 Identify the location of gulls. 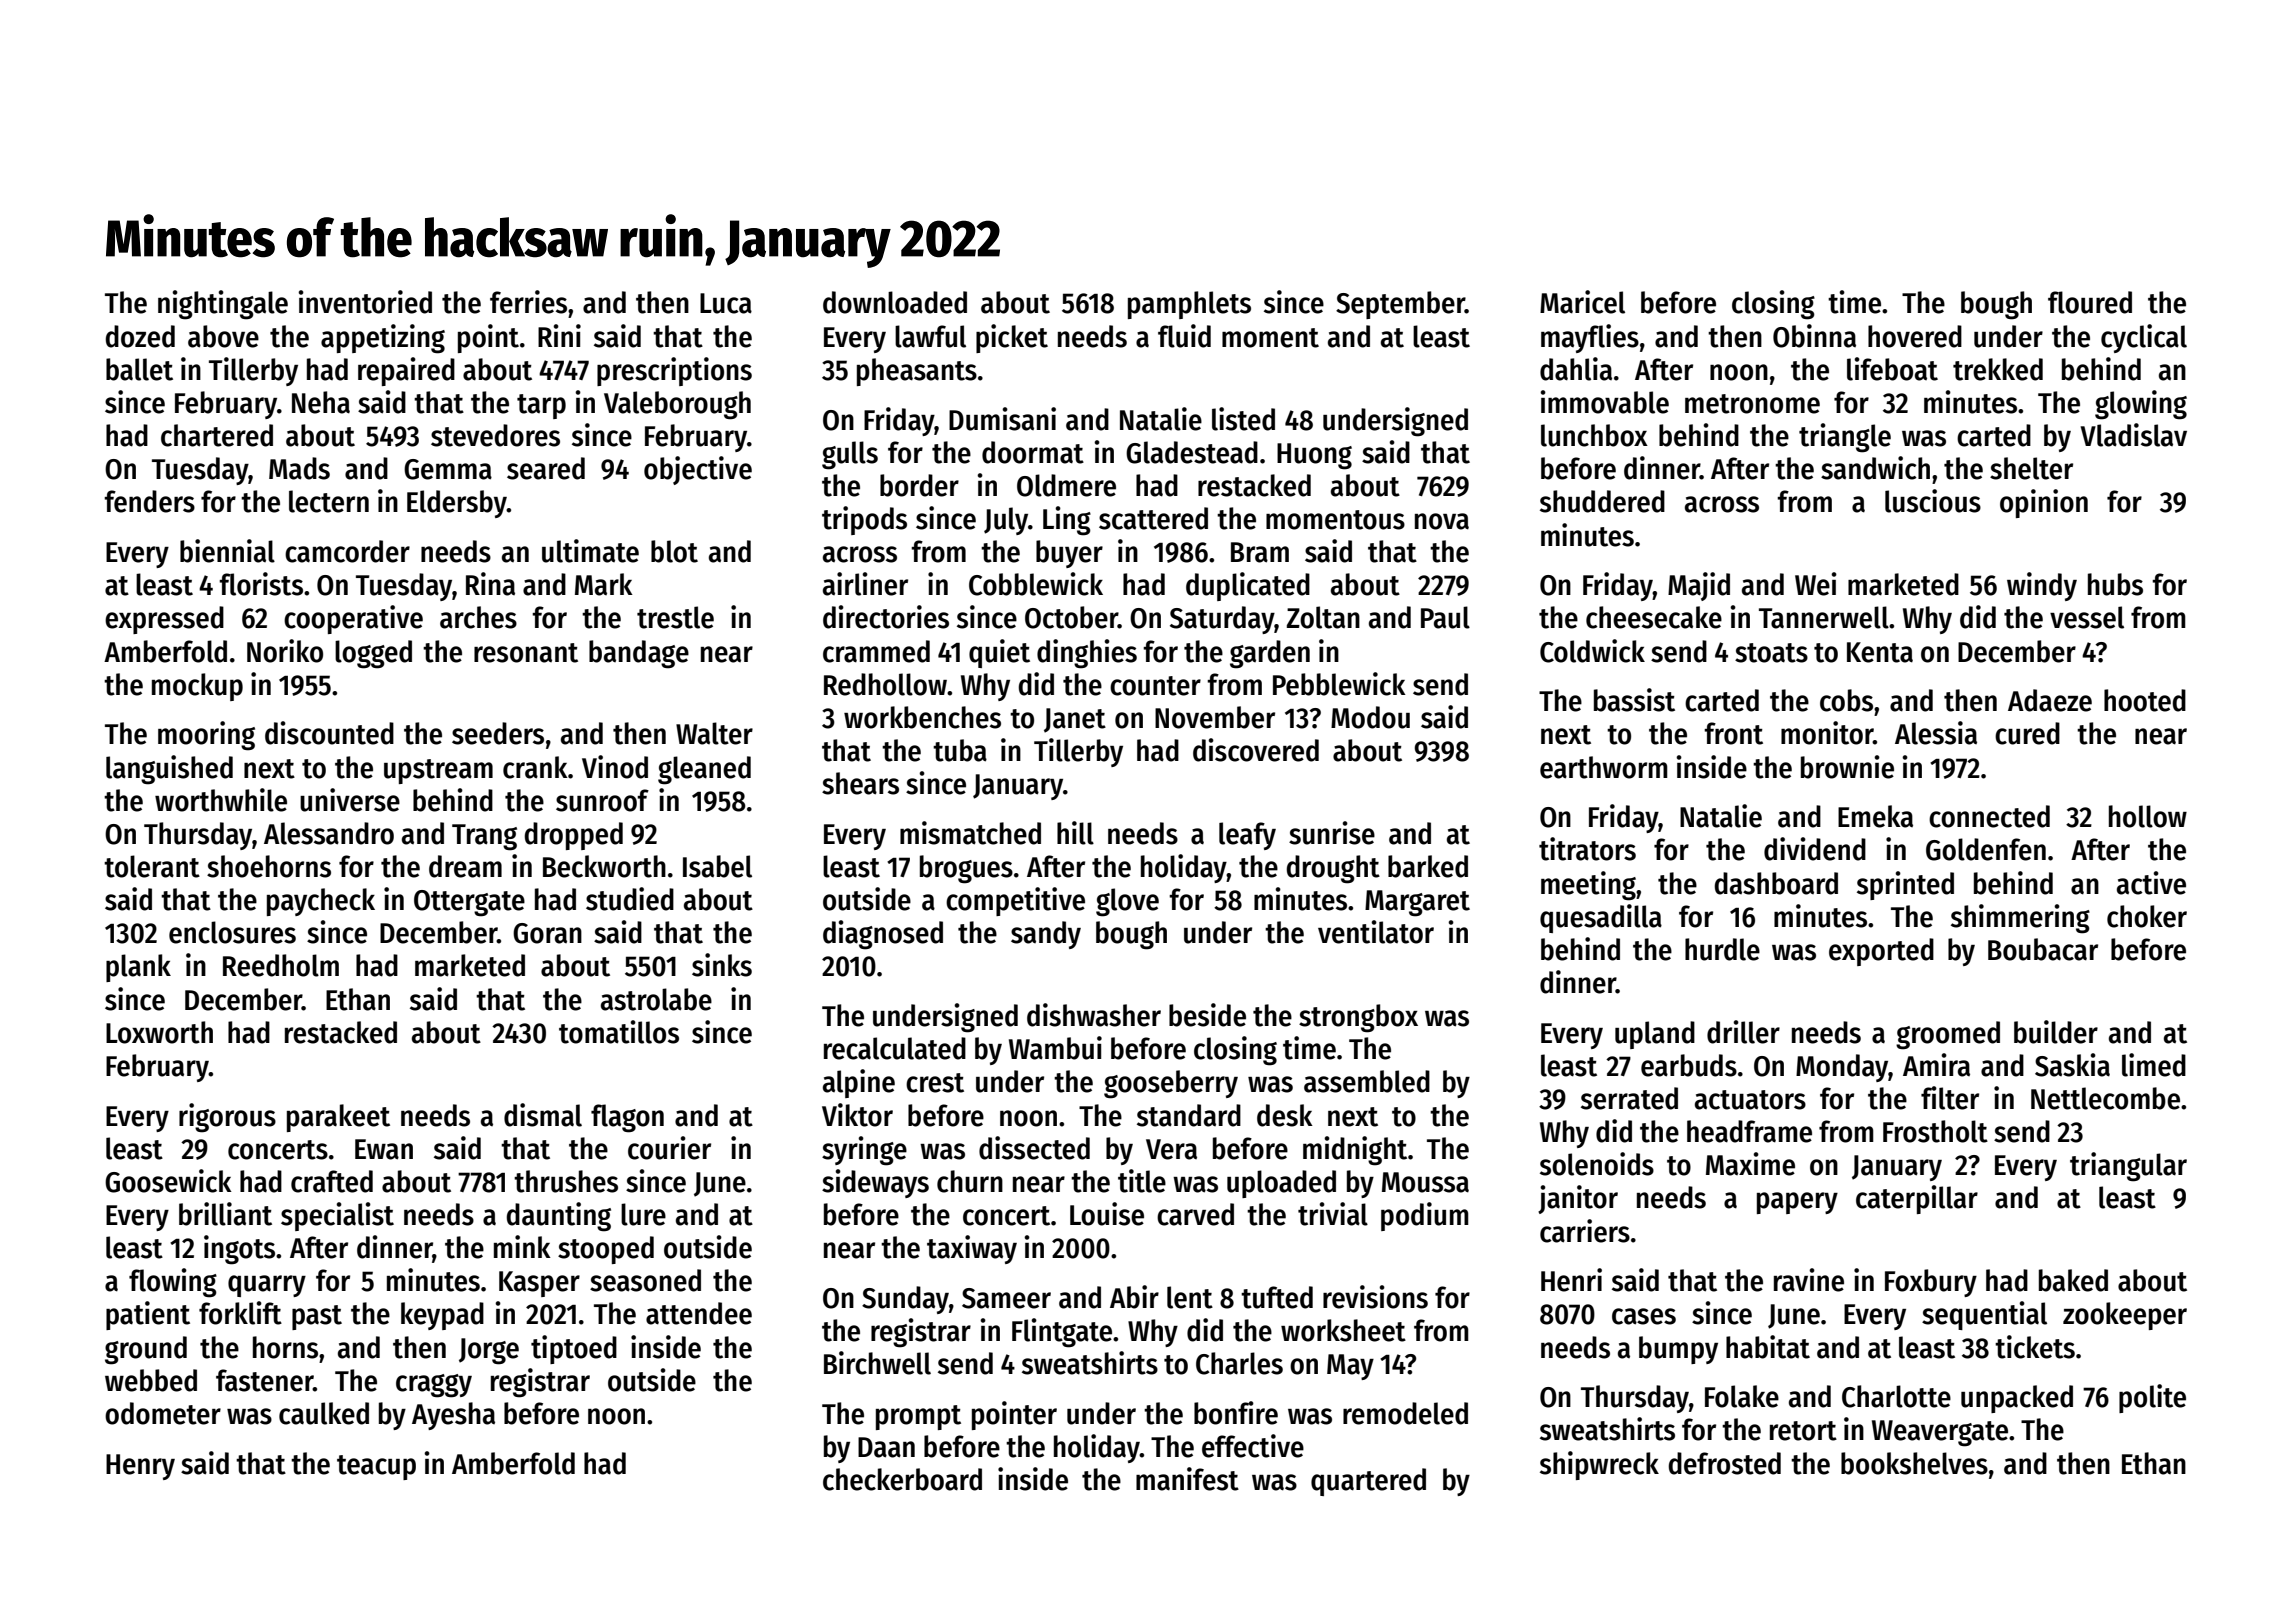
(850, 455).
